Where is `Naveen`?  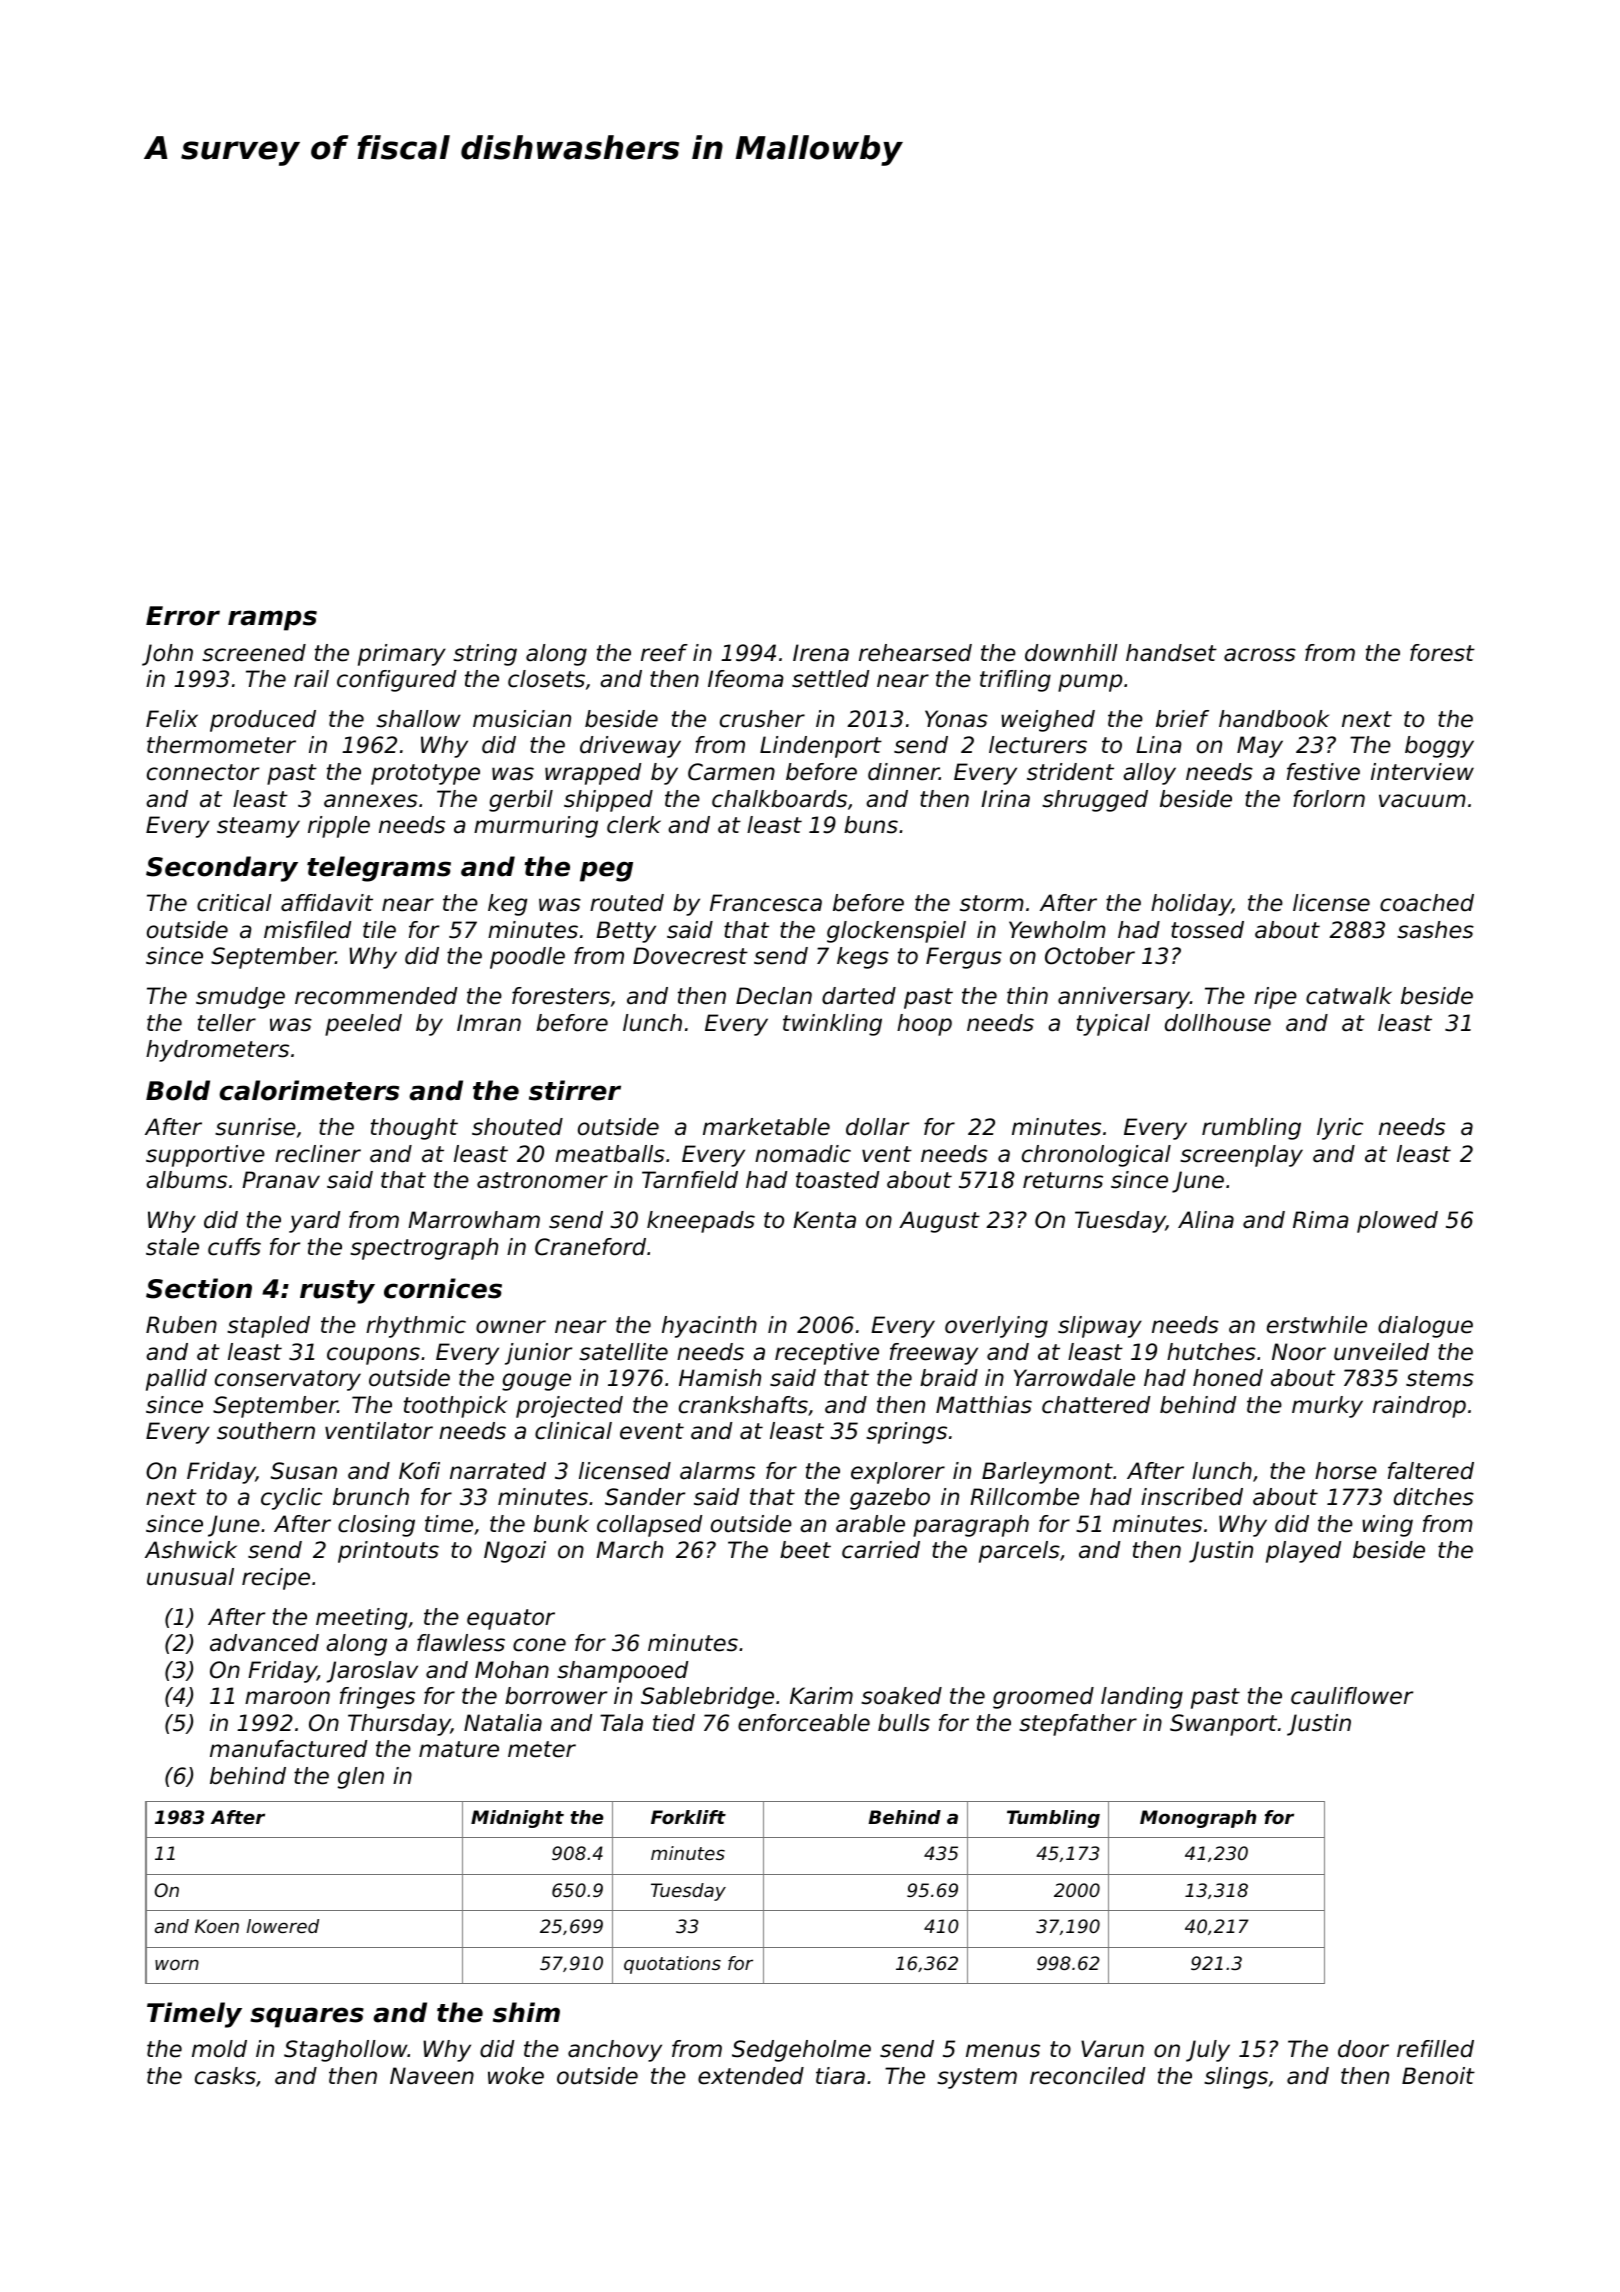 Naveen is located at coordinates (432, 2076).
